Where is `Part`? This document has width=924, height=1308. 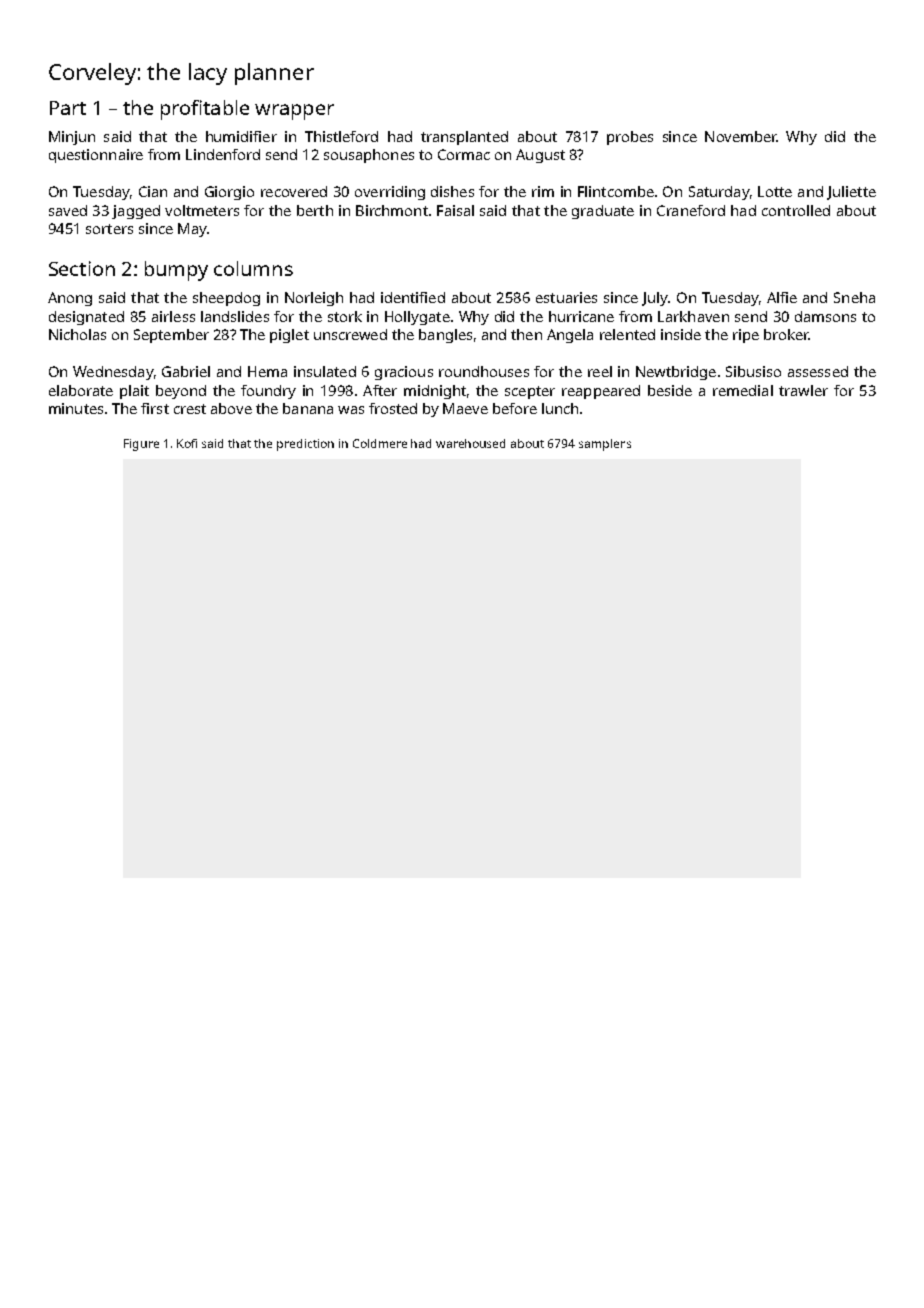
Part is located at coordinates (68, 108).
